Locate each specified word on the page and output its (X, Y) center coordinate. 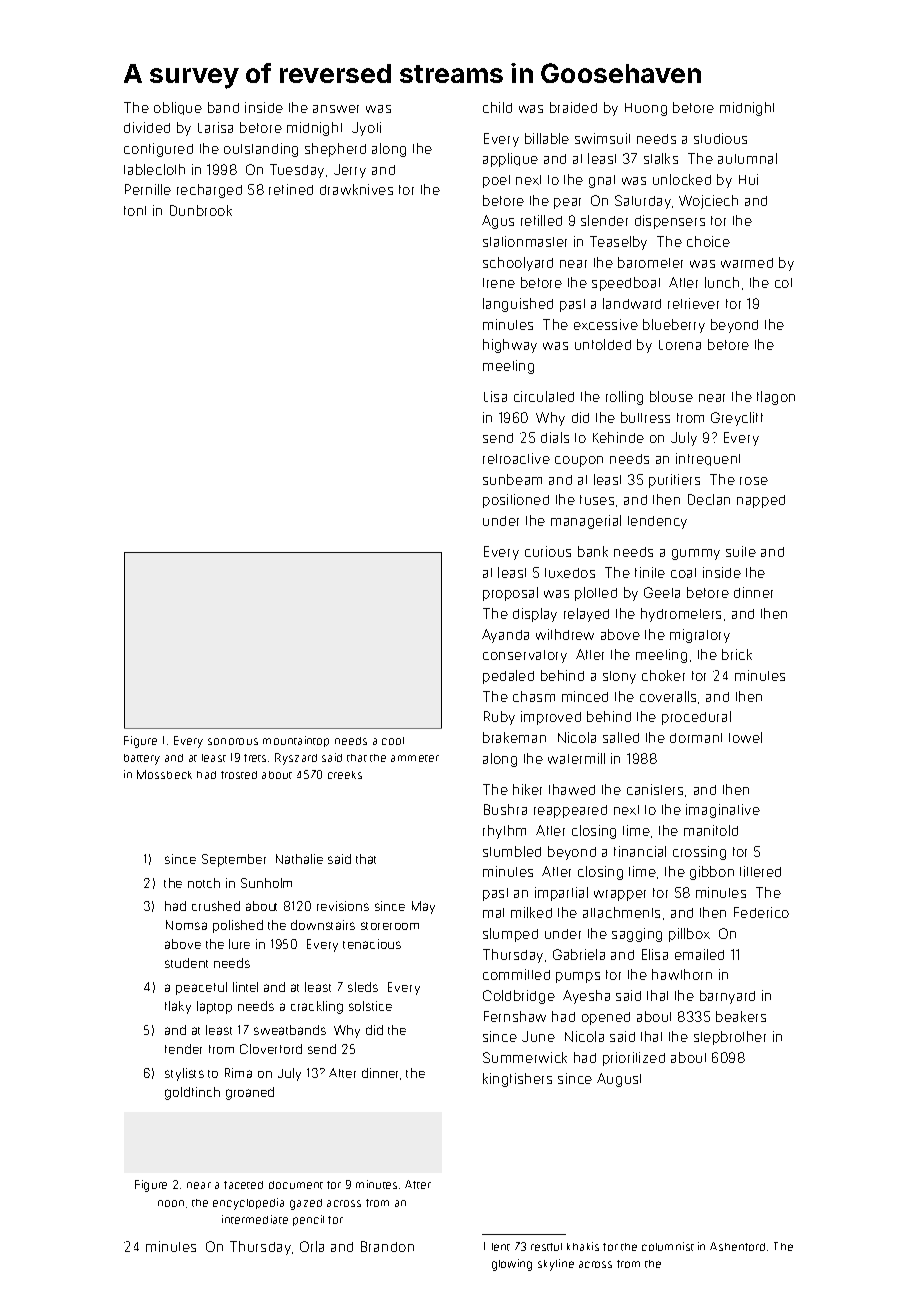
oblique (178, 108)
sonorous (233, 741)
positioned (516, 501)
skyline (556, 1265)
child (497, 107)
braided (573, 107)
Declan (709, 499)
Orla (312, 1246)
